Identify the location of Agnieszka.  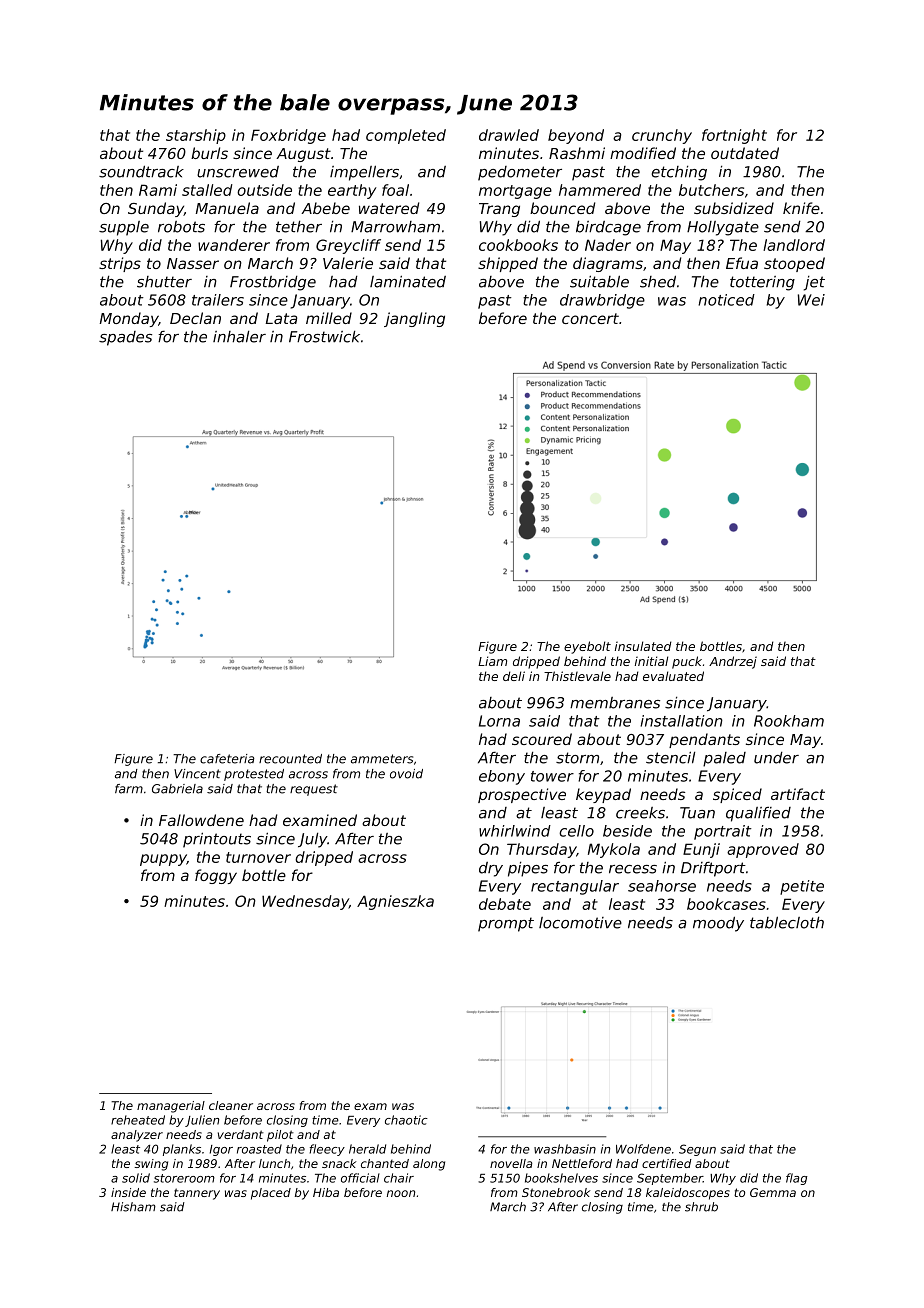
(395, 902).
